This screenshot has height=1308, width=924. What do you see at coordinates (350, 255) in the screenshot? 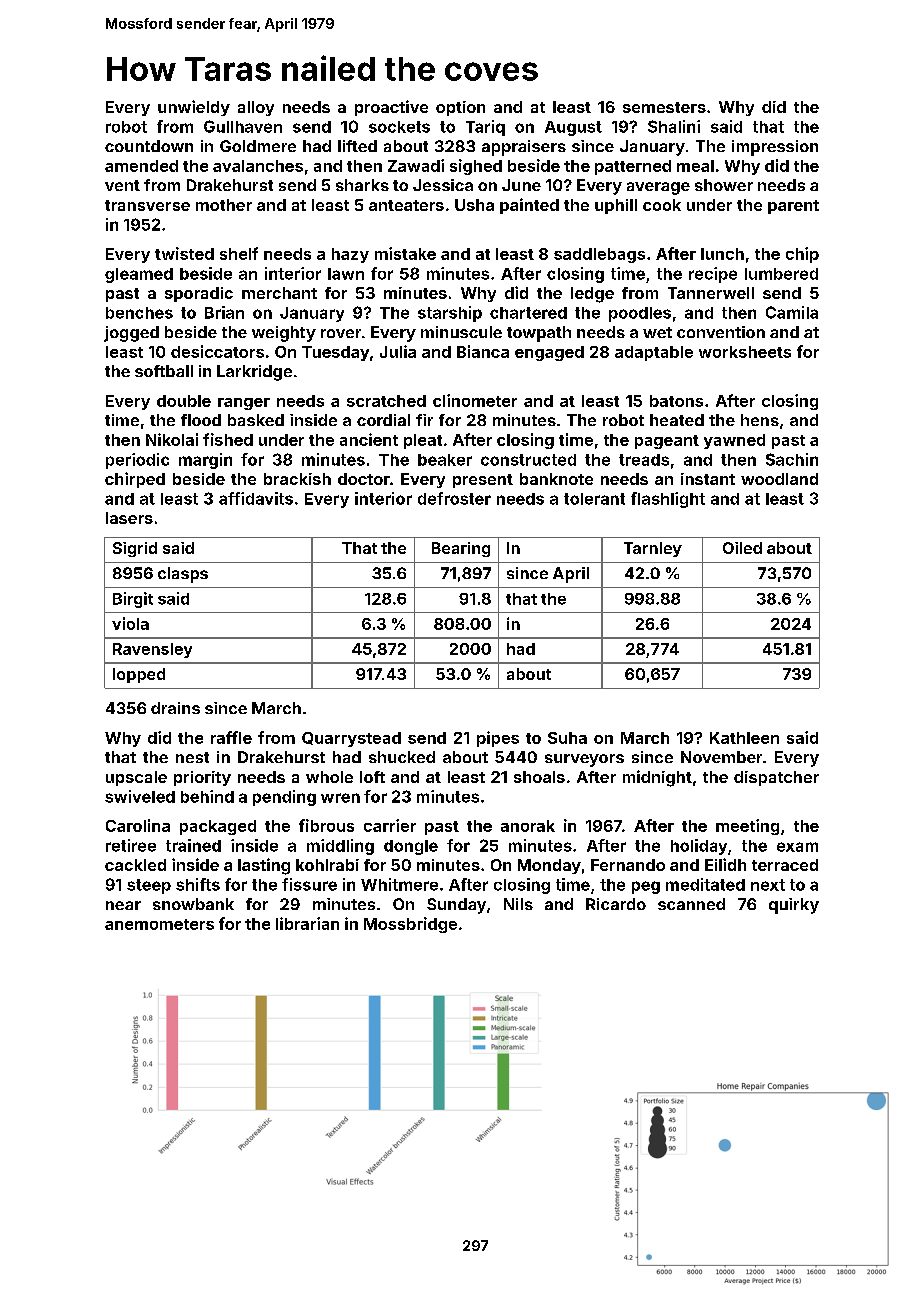
I see `hazy` at bounding box center [350, 255].
